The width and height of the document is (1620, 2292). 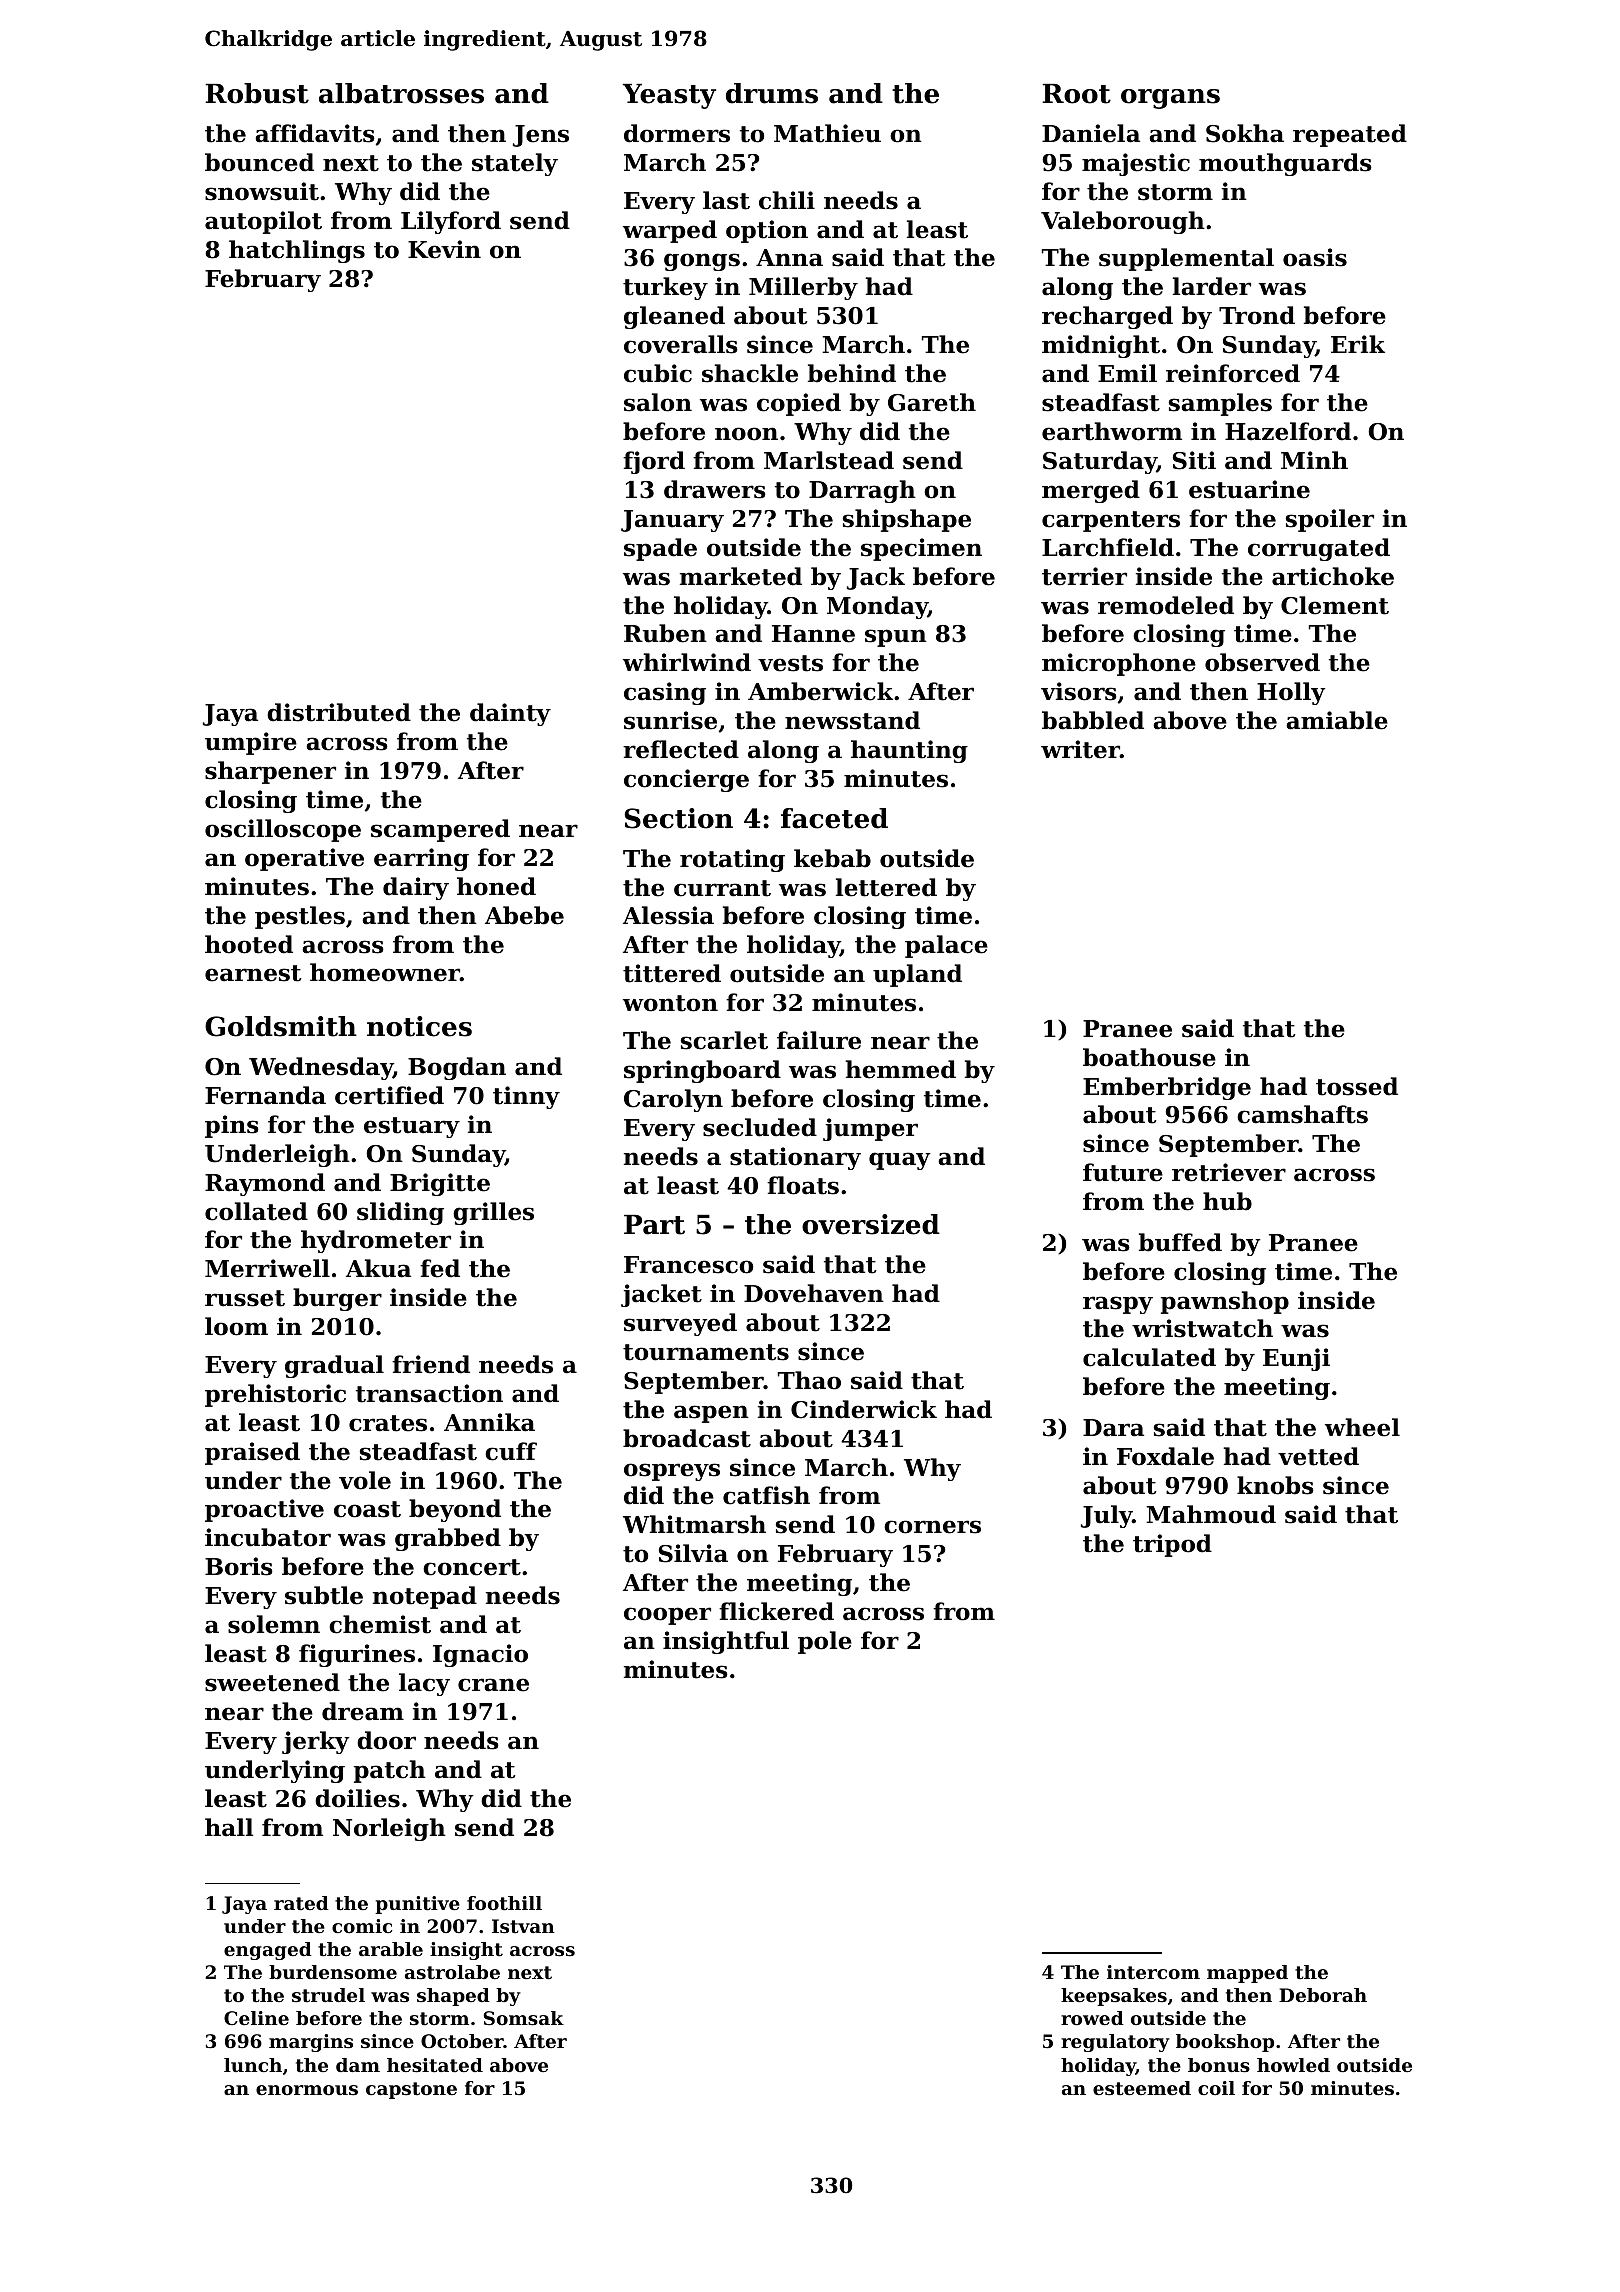 I want to click on newsstand, so click(x=852, y=720).
